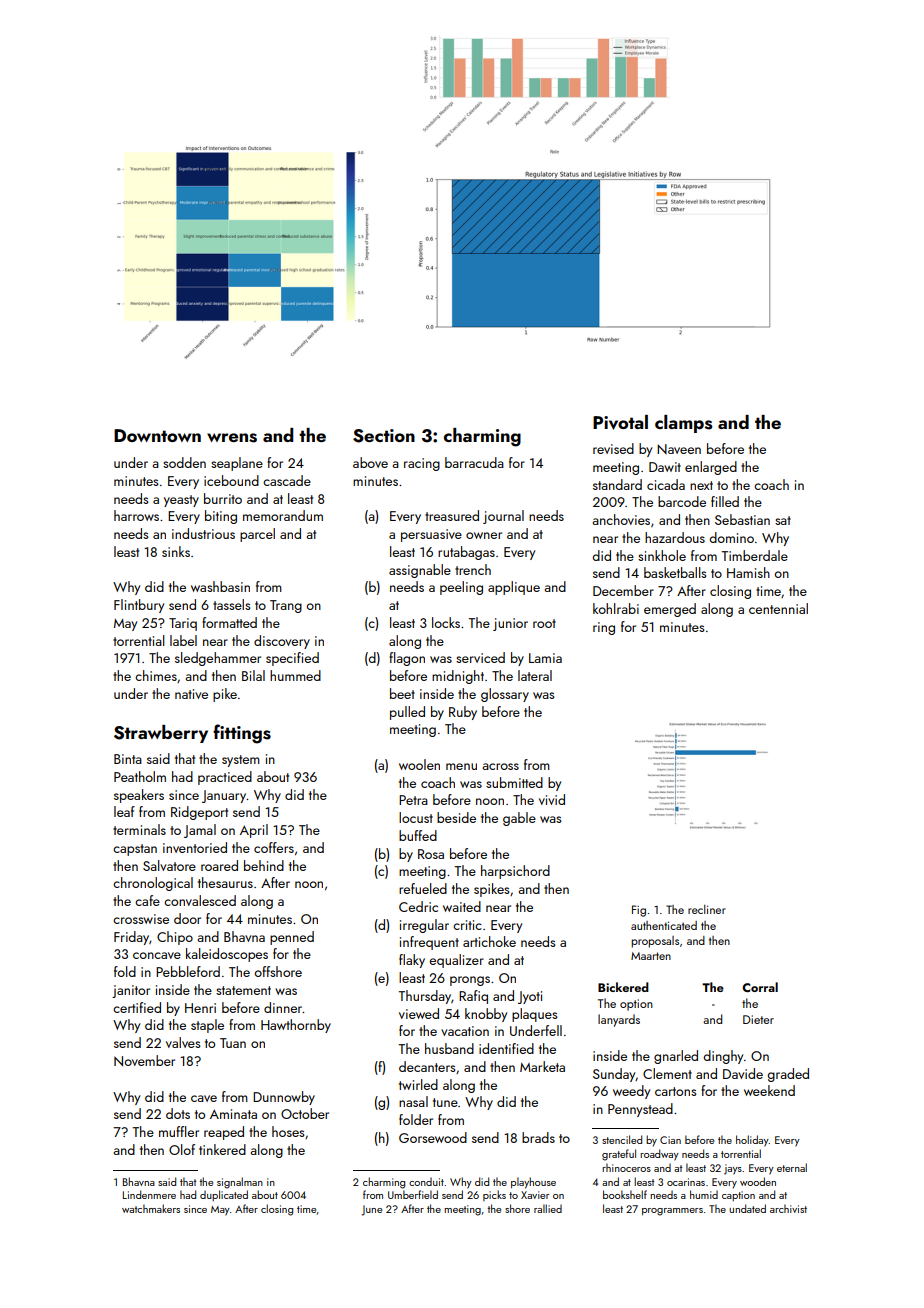  What do you see at coordinates (295, 675) in the page?
I see `hummed` at bounding box center [295, 675].
